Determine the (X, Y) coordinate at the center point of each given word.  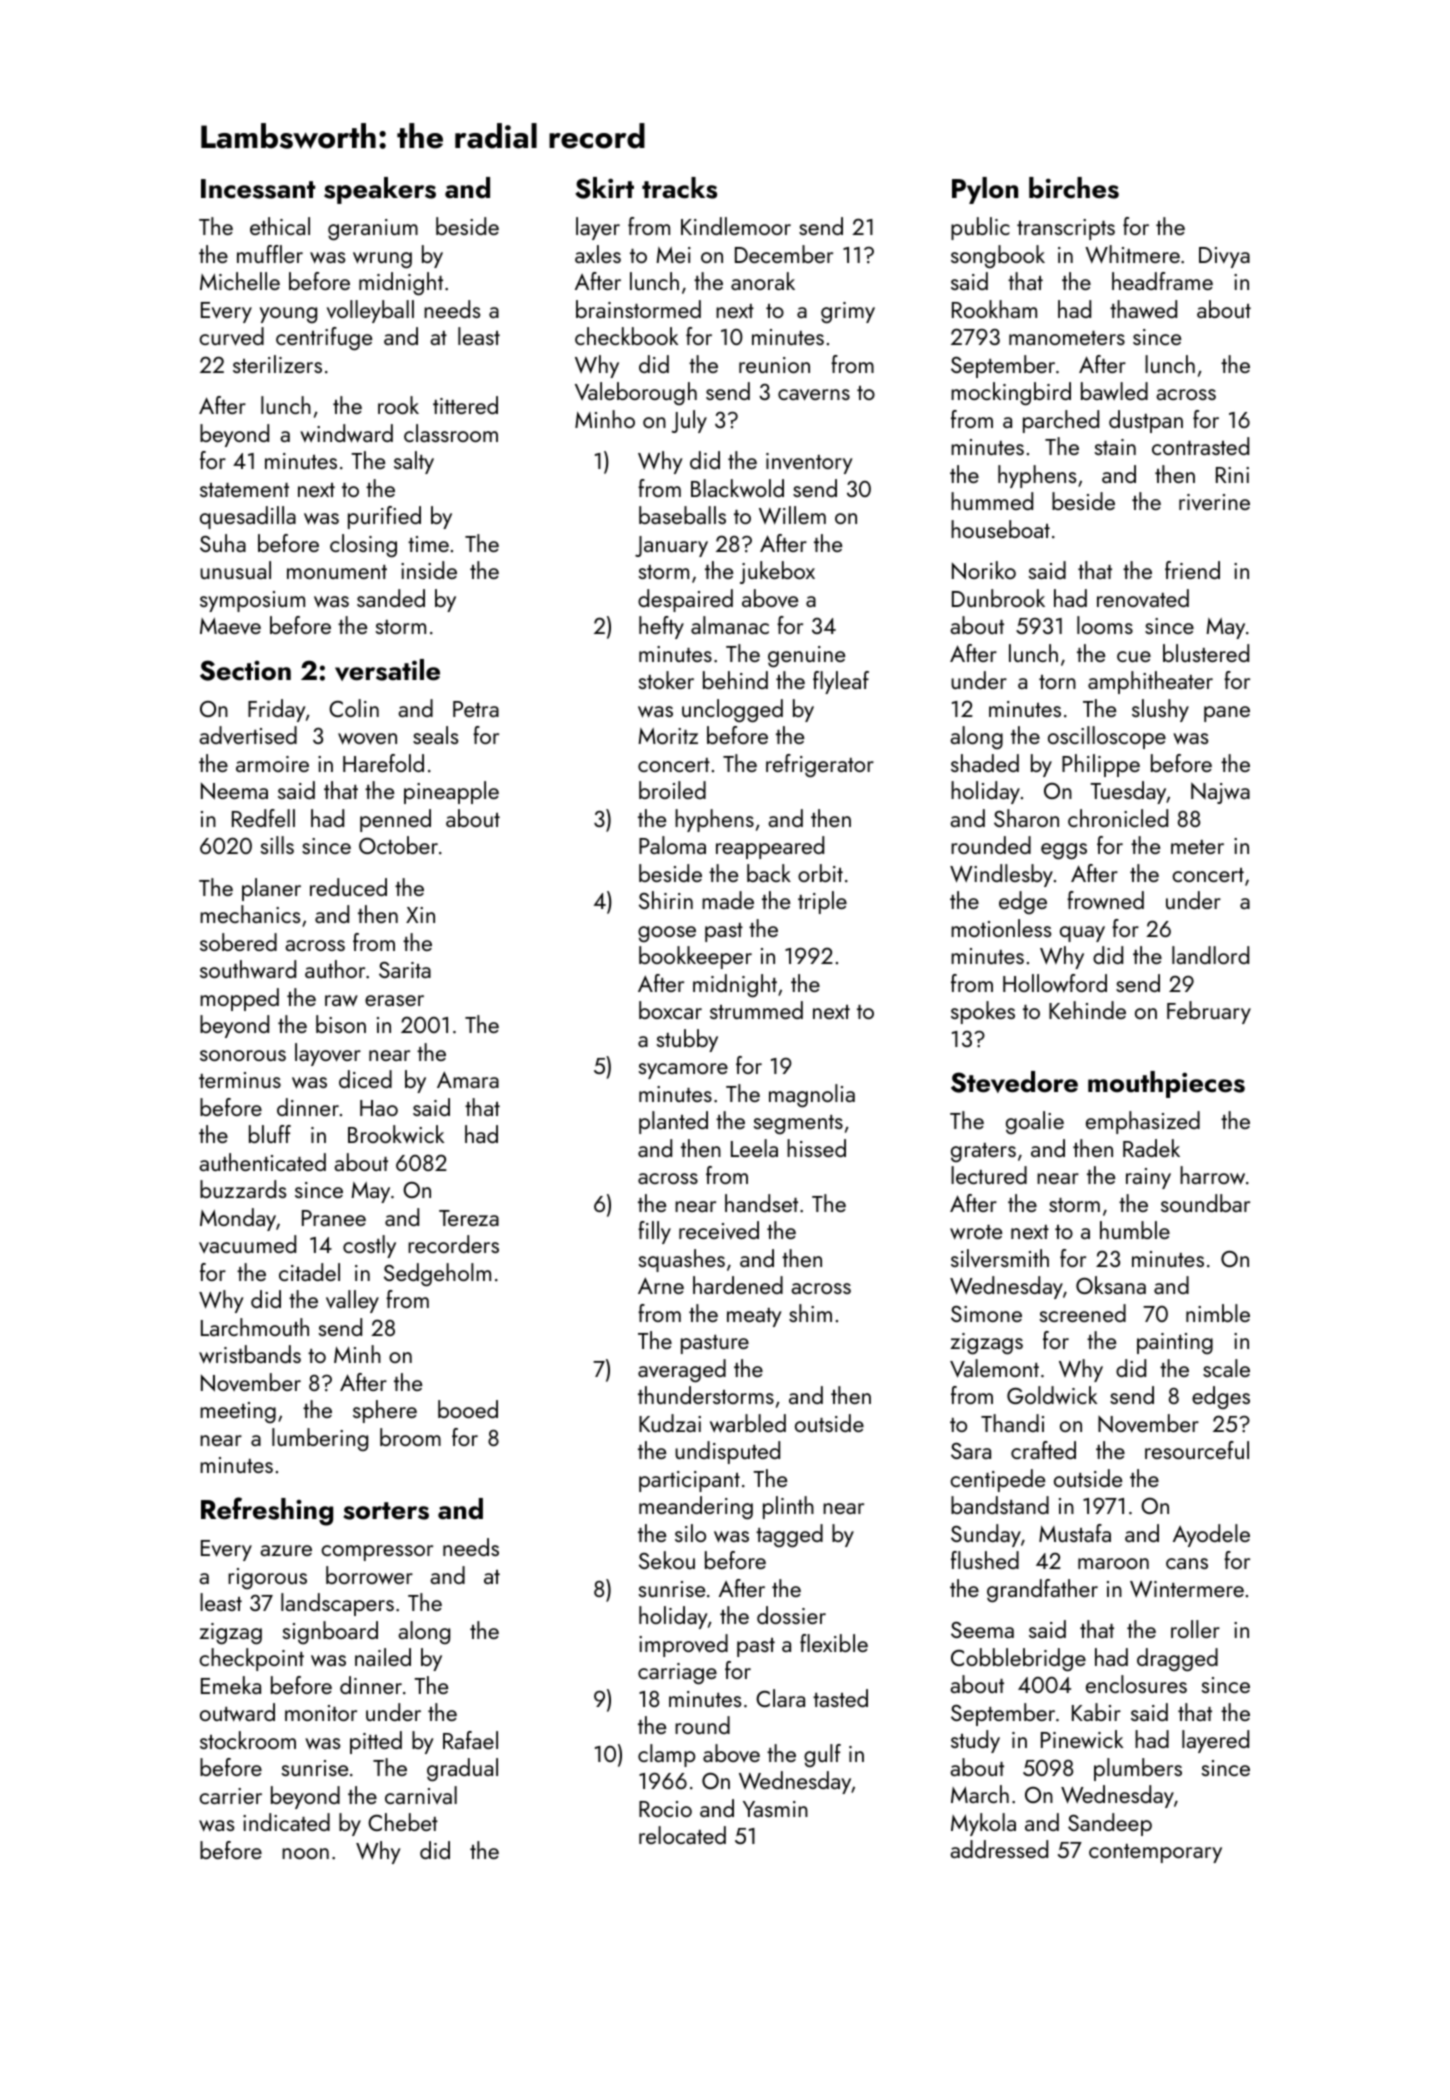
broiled (672, 790)
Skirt (604, 188)
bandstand (1000, 1505)
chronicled (1118, 818)
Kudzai (670, 1423)
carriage (677, 1674)
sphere (385, 1411)
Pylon (985, 190)
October (398, 845)
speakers (380, 190)
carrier (230, 1796)
